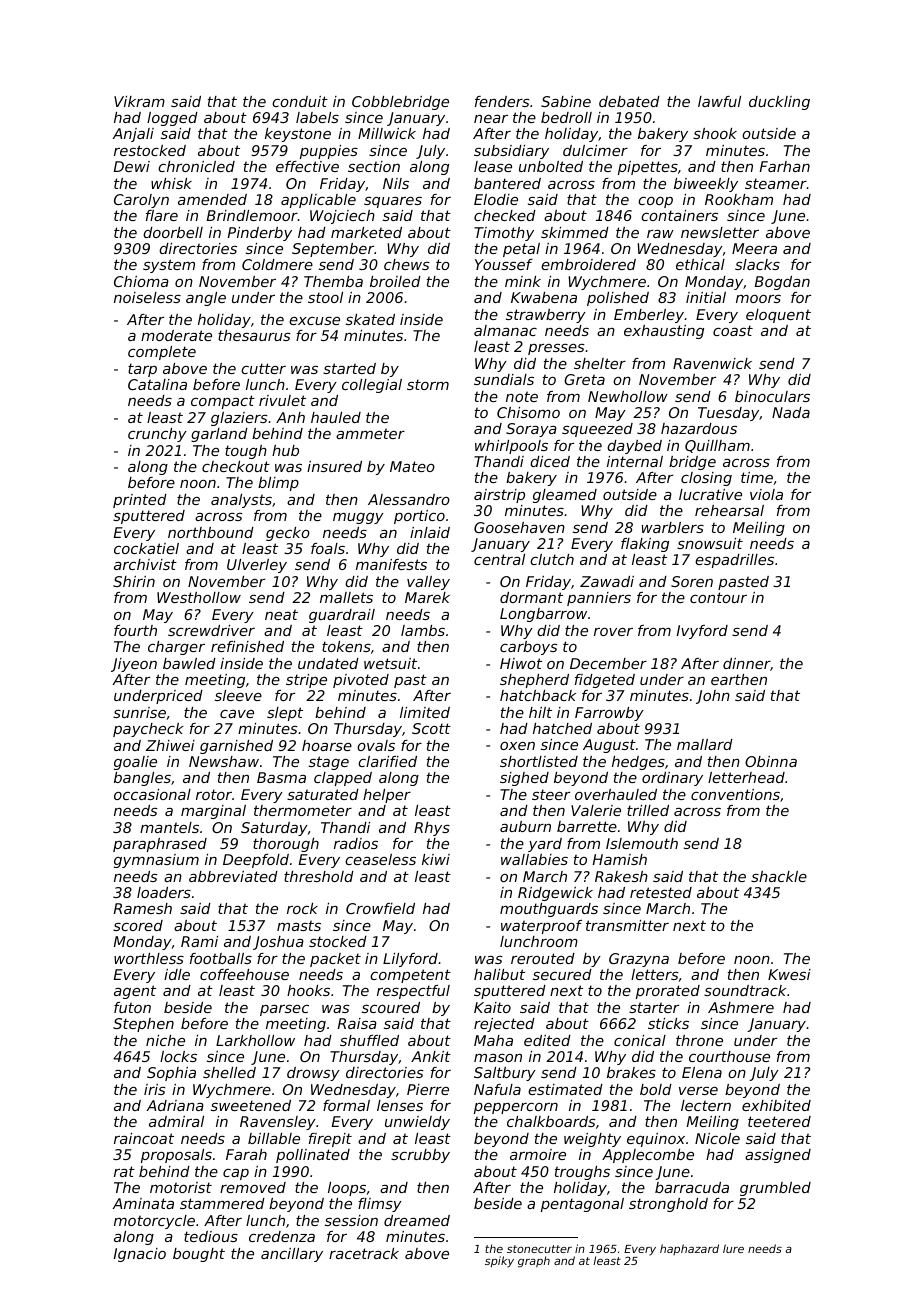 The image size is (924, 1308). What do you see at coordinates (566, 101) in the page?
I see `Sabine` at bounding box center [566, 101].
